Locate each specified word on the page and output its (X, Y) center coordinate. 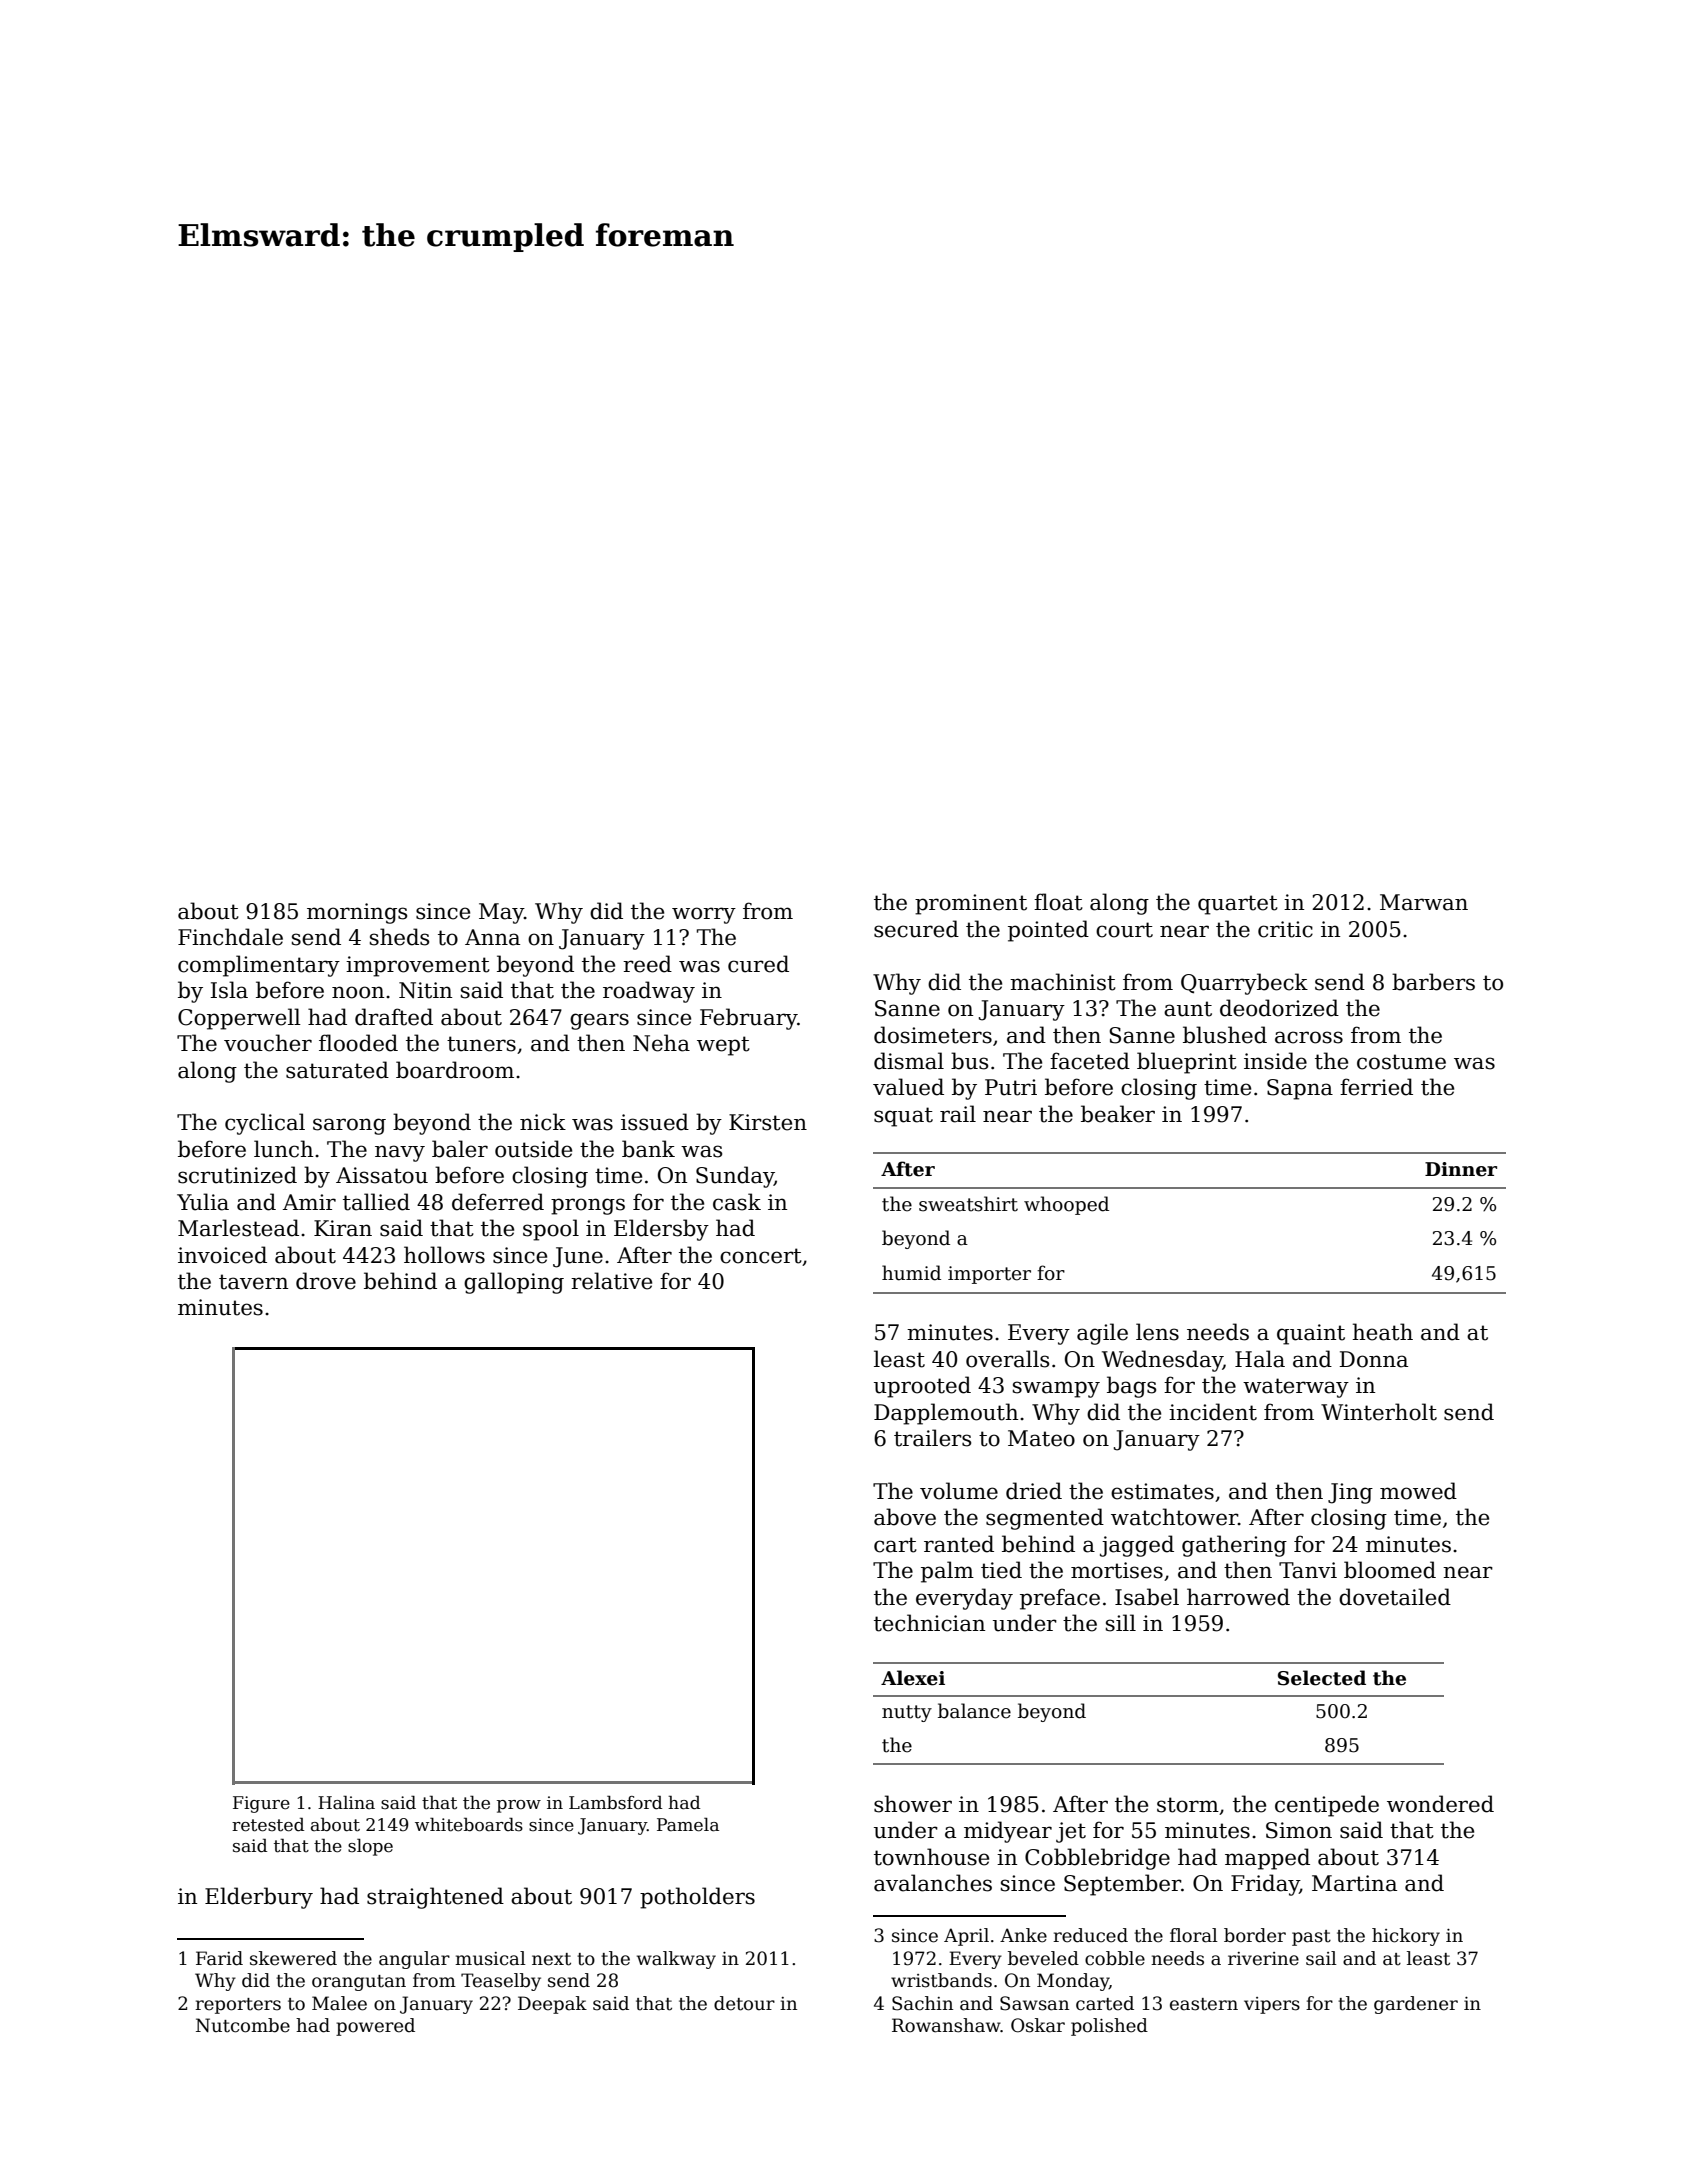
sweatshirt (968, 1204)
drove (326, 1281)
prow (519, 1806)
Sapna (1300, 1089)
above (905, 1517)
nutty (907, 1713)
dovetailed (1395, 1597)
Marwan (1424, 902)
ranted (959, 1544)
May (501, 913)
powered (375, 2027)
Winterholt (1379, 1412)
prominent (971, 904)
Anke (1023, 1935)
